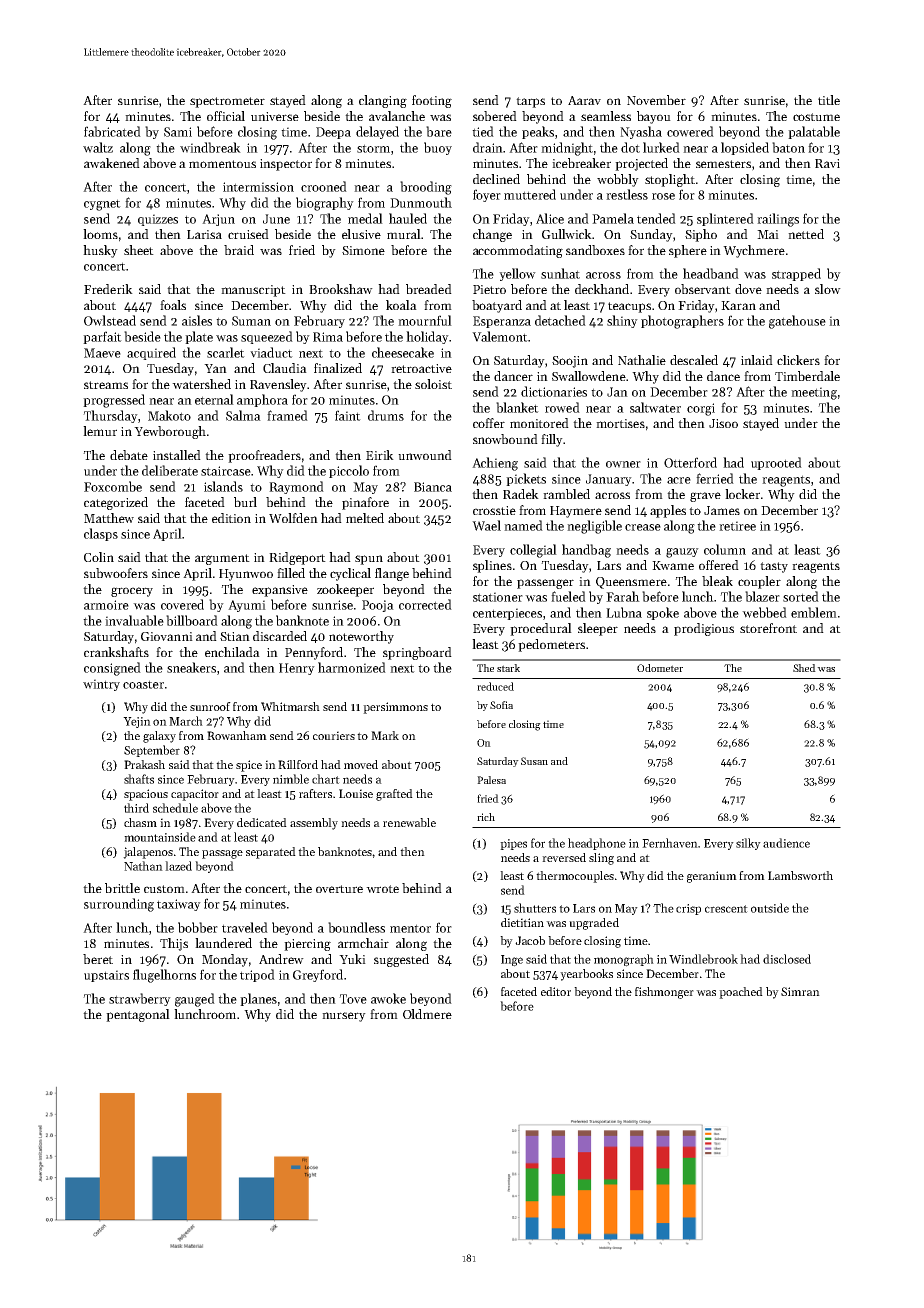  What do you see at coordinates (392, 574) in the page?
I see `flange` at bounding box center [392, 574].
